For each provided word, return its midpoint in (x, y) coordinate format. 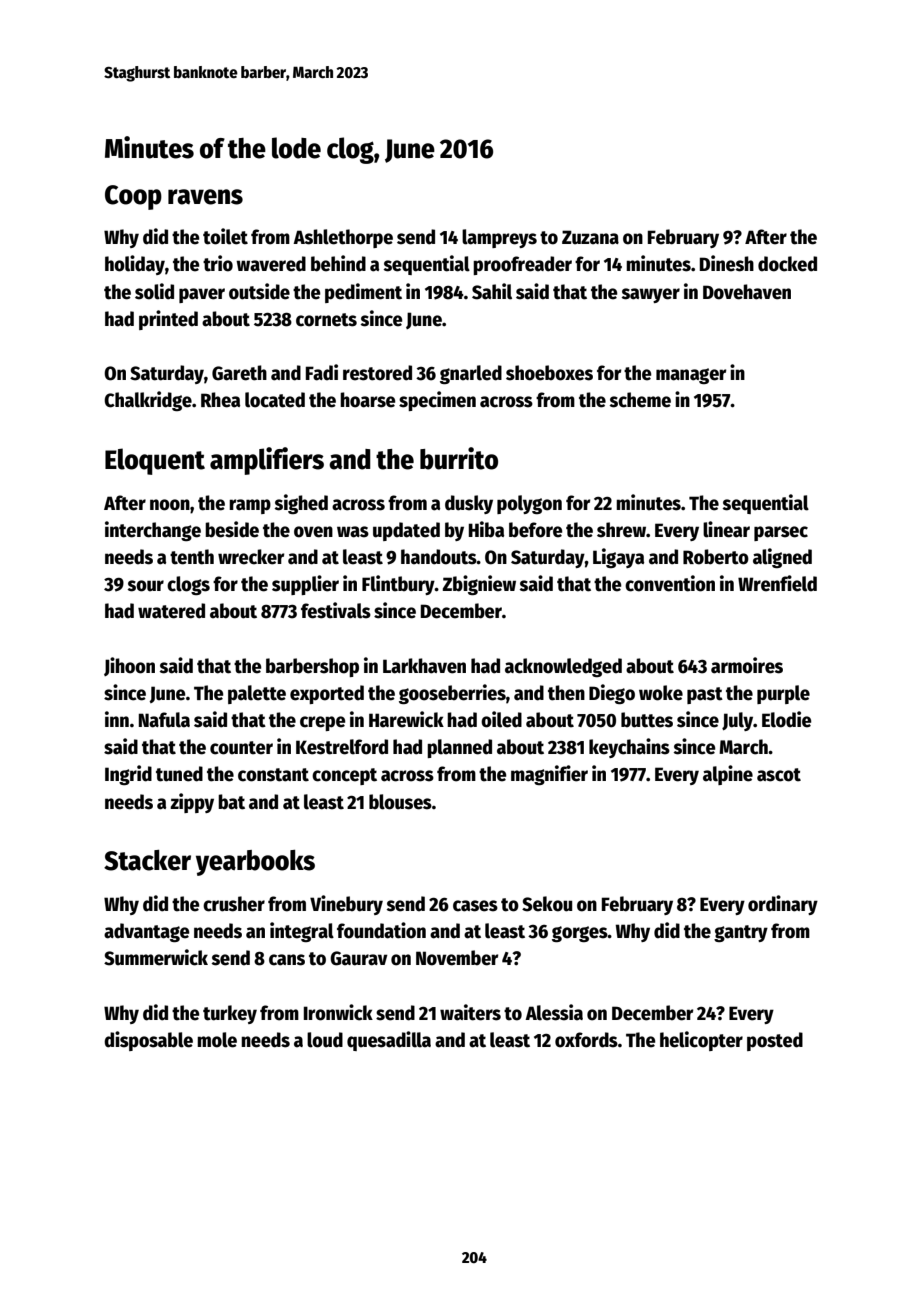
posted (775, 1041)
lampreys (499, 238)
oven (313, 532)
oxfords (586, 1040)
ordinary (783, 905)
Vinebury (346, 905)
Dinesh (727, 263)
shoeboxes (549, 373)
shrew (621, 530)
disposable (148, 1041)
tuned (179, 774)
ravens (205, 197)
